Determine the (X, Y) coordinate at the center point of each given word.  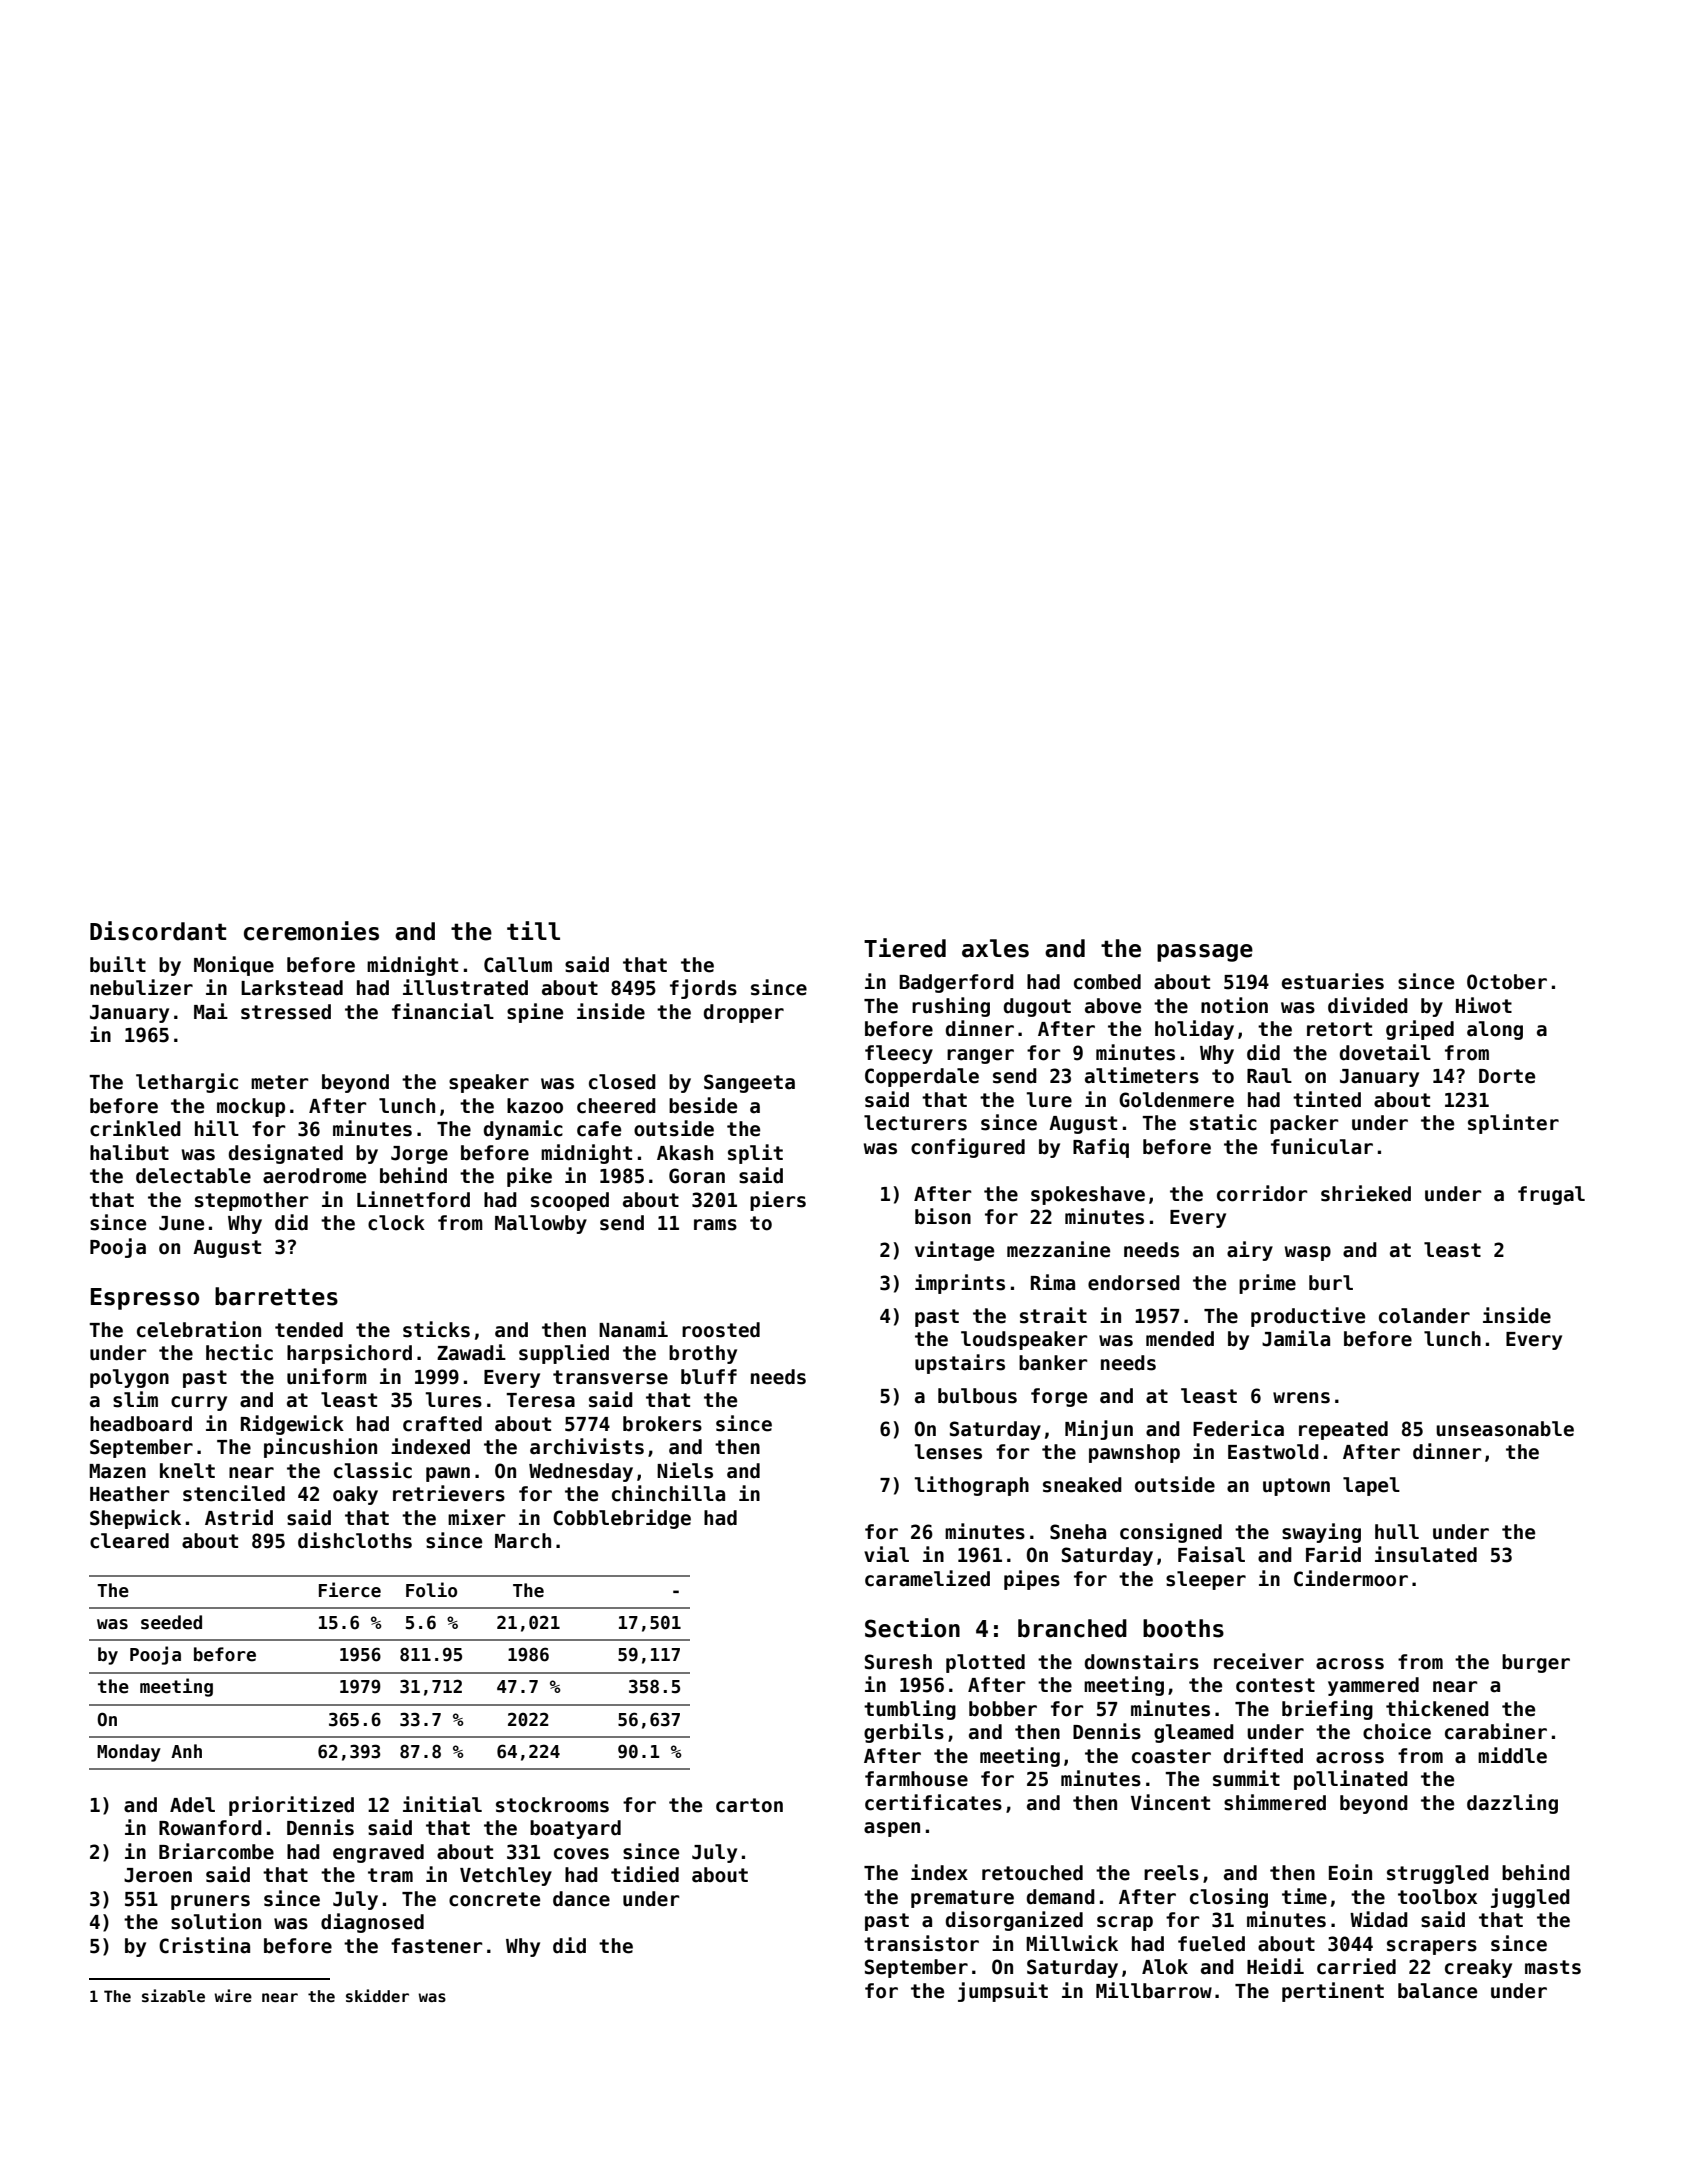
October (1507, 982)
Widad (1379, 1919)
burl (1331, 1283)
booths (1183, 1628)
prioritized (291, 1806)
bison (943, 1216)
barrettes (276, 1296)
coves (581, 1854)
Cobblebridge (622, 1519)
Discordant (158, 931)
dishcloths (355, 1540)
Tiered (905, 948)
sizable (173, 1995)
